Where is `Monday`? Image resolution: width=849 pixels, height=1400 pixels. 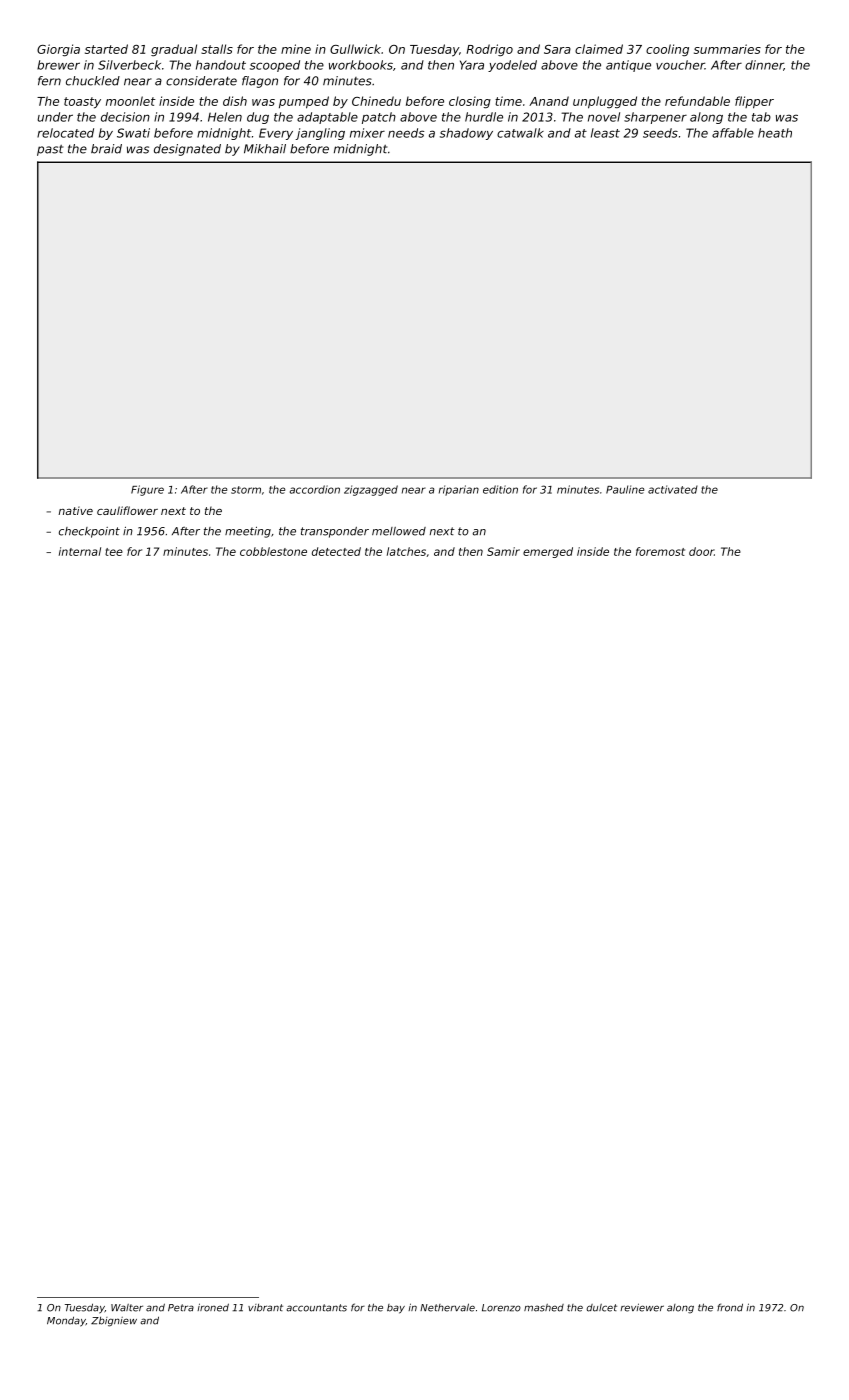
Monday is located at coordinates (66, 1321).
